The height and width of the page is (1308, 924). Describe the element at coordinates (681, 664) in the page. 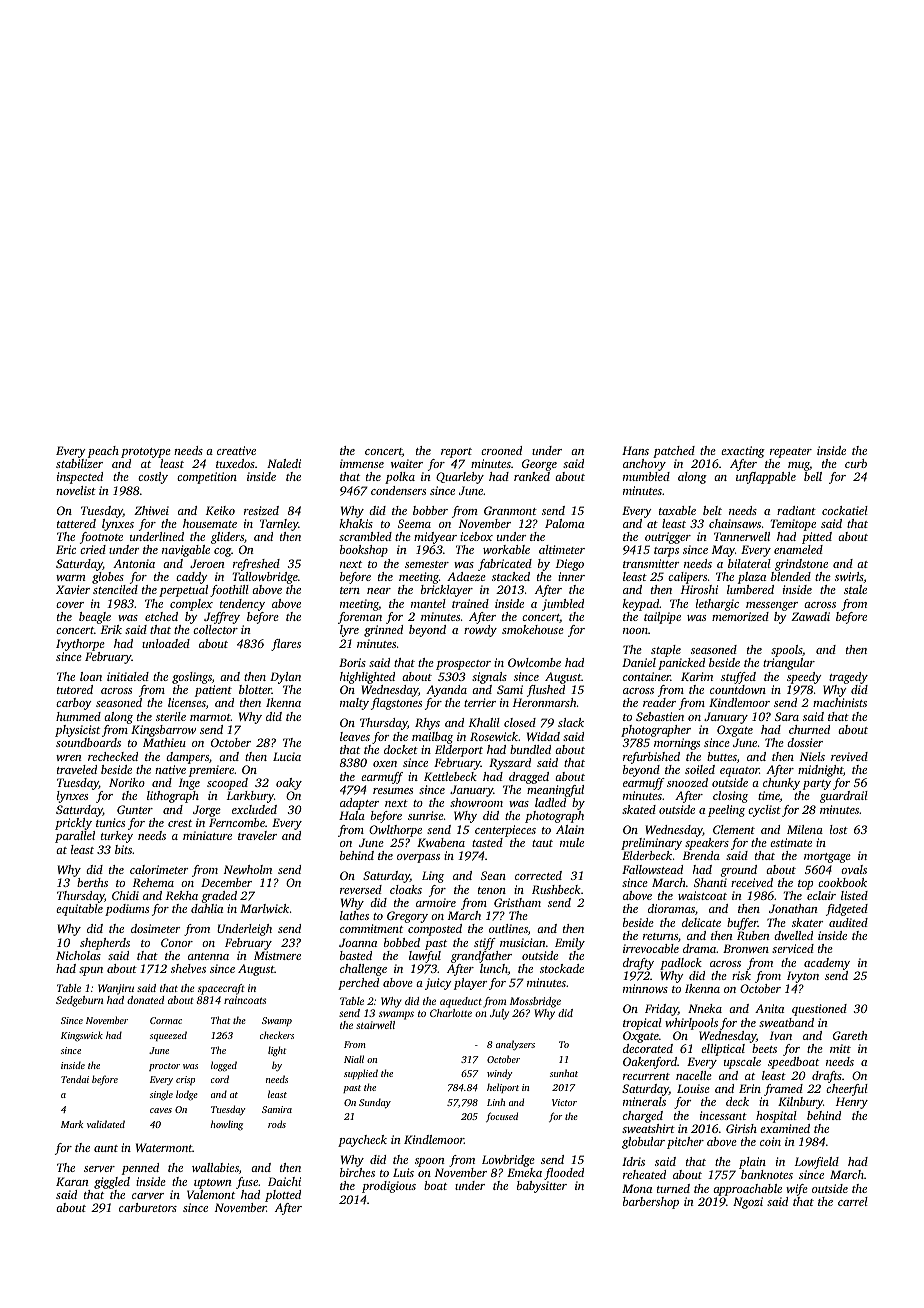

I see `panicked` at that location.
